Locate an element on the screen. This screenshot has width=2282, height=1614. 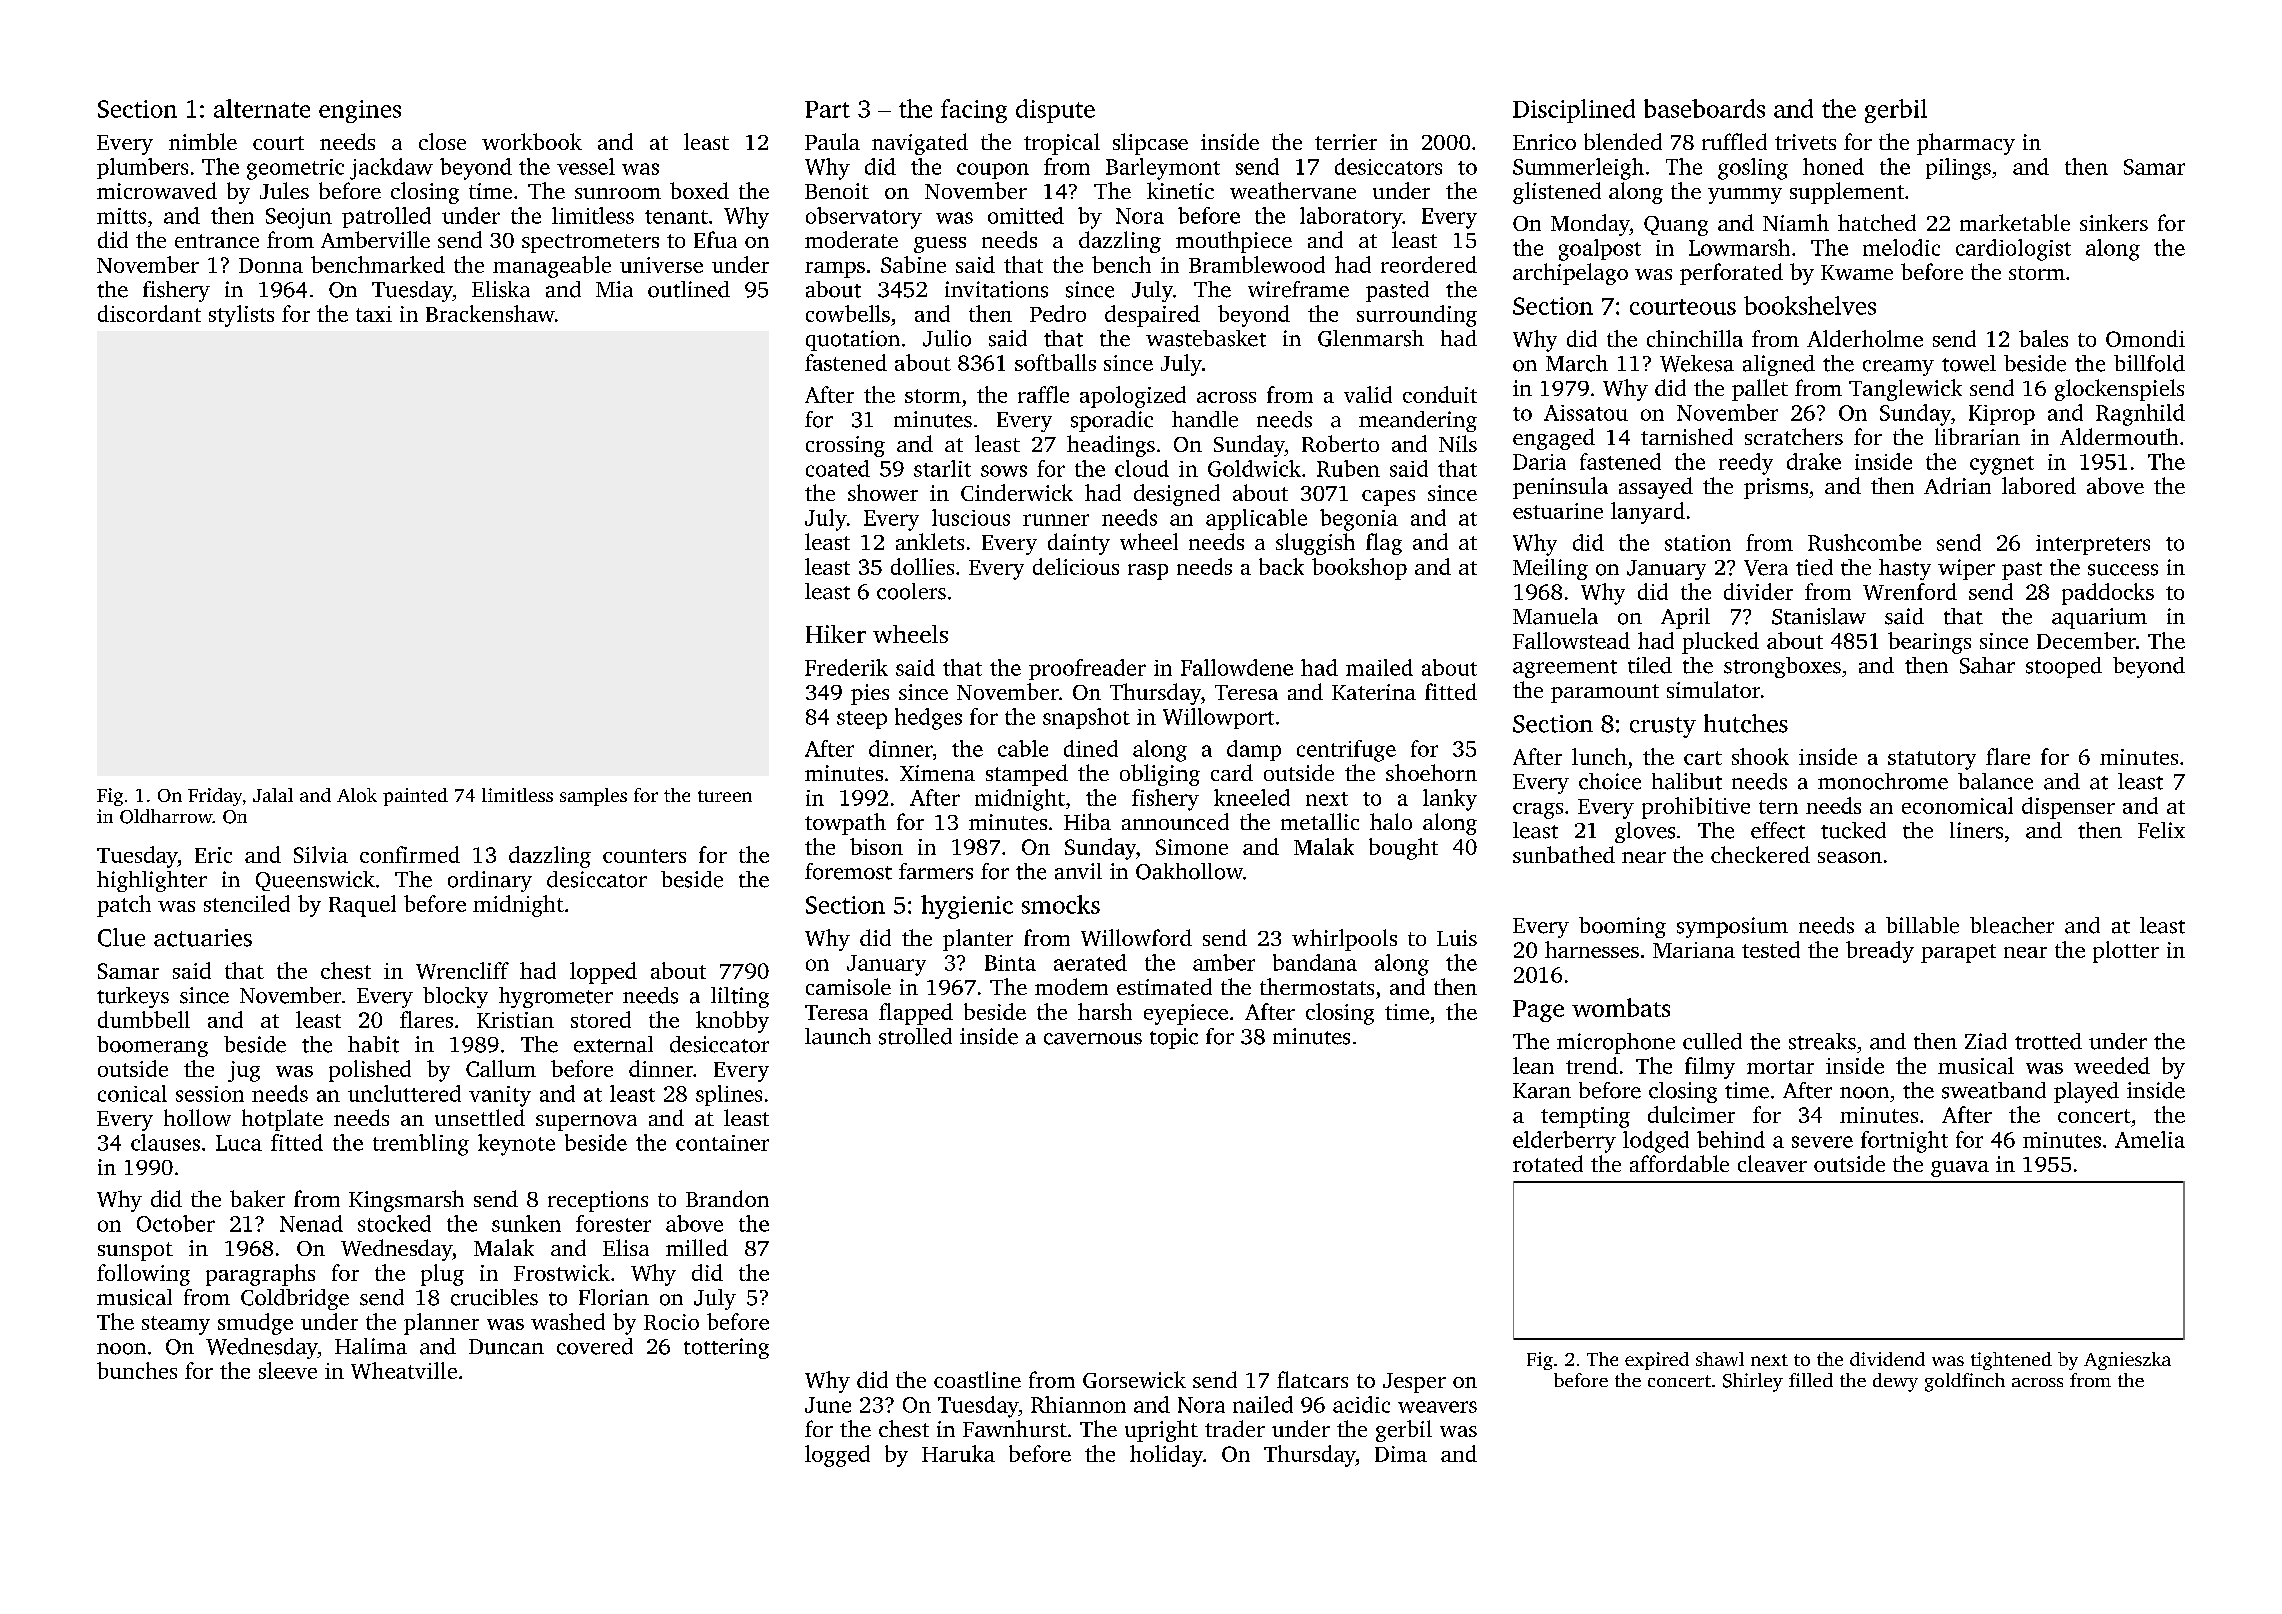
holiday is located at coordinates (1166, 1456).
